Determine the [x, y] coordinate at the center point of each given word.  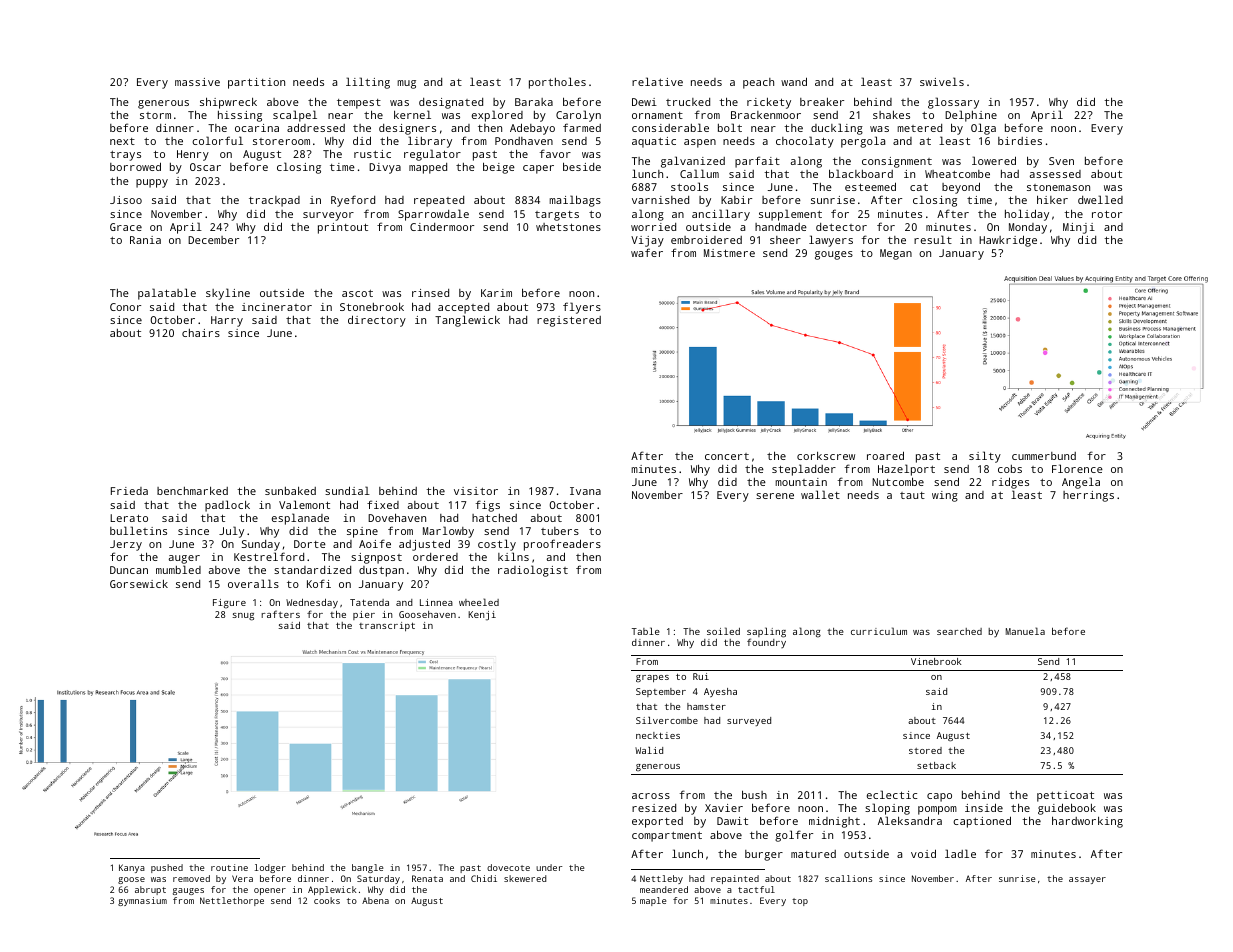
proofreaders [562, 545]
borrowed [135, 167]
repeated [439, 201]
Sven [1061, 161]
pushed [167, 868]
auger [184, 560]
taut [912, 495]
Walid [649, 750]
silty [985, 457]
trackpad [274, 201]
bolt [730, 127]
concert [727, 456]
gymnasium [142, 901]
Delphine [971, 116]
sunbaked [290, 491]
